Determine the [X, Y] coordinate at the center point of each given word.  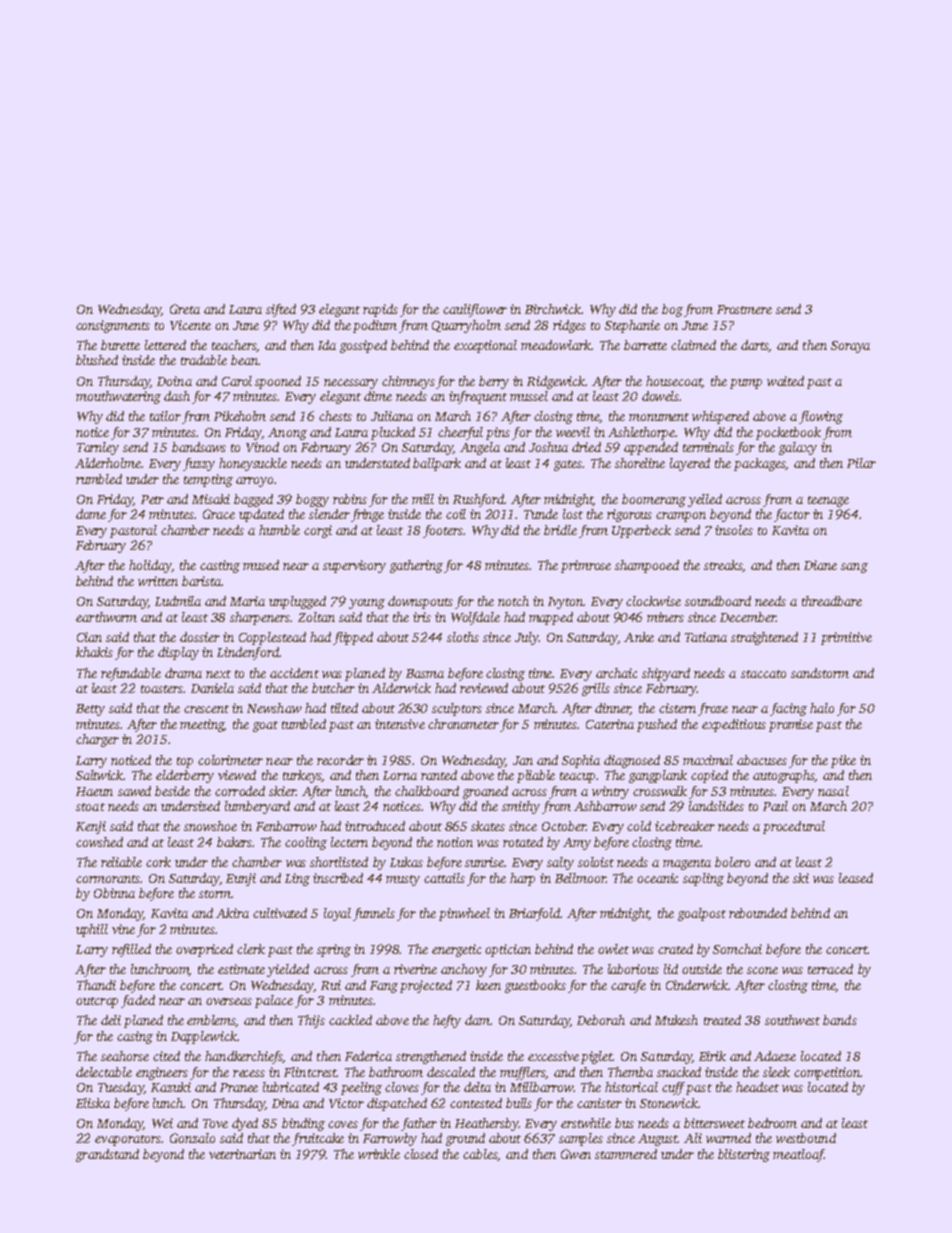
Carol [237, 381]
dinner [613, 709]
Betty [90, 710]
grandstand [107, 1155]
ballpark [437, 464]
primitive [846, 638]
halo [822, 708]
